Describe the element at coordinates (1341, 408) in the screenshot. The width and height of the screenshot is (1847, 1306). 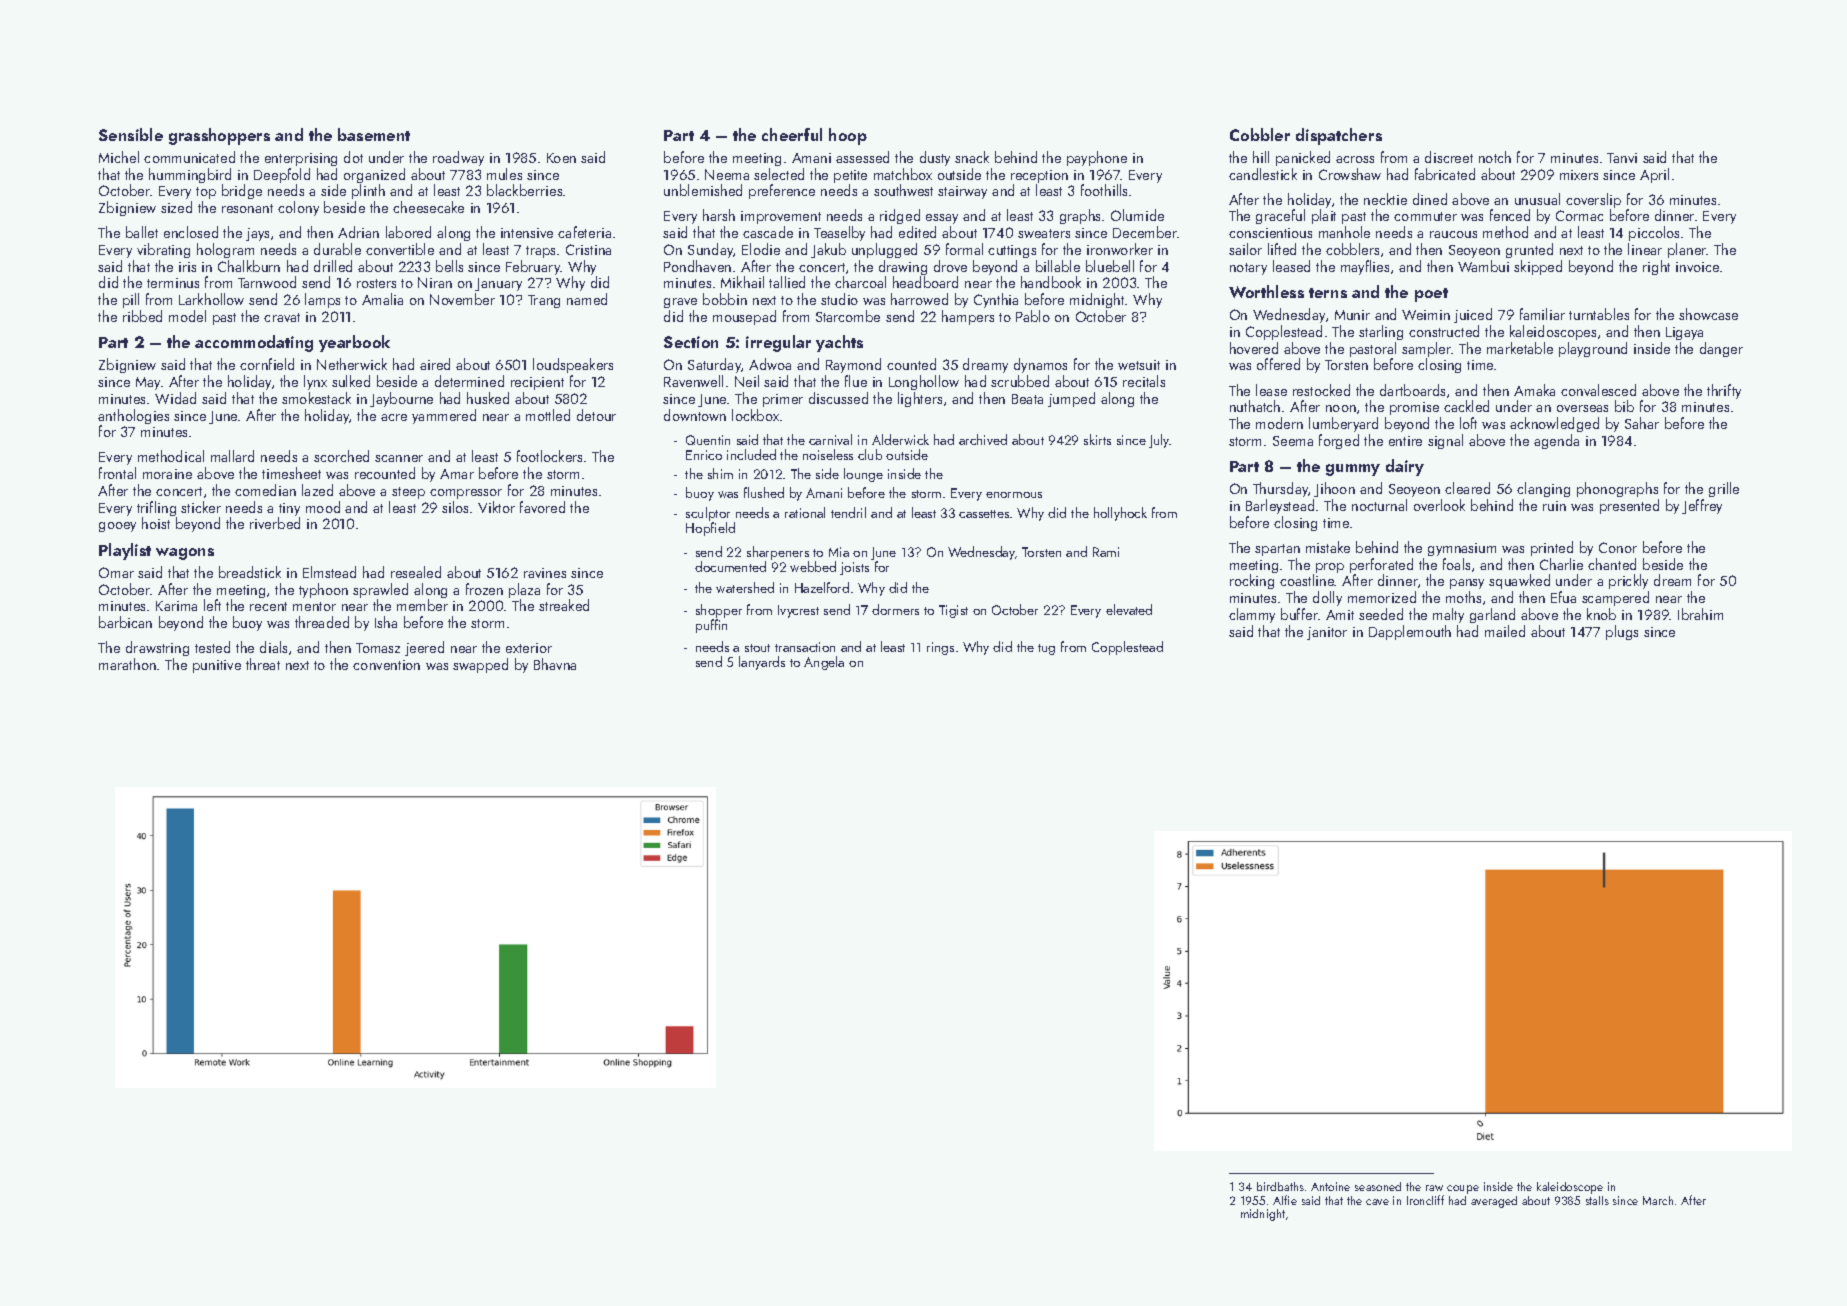
I see `noon` at that location.
